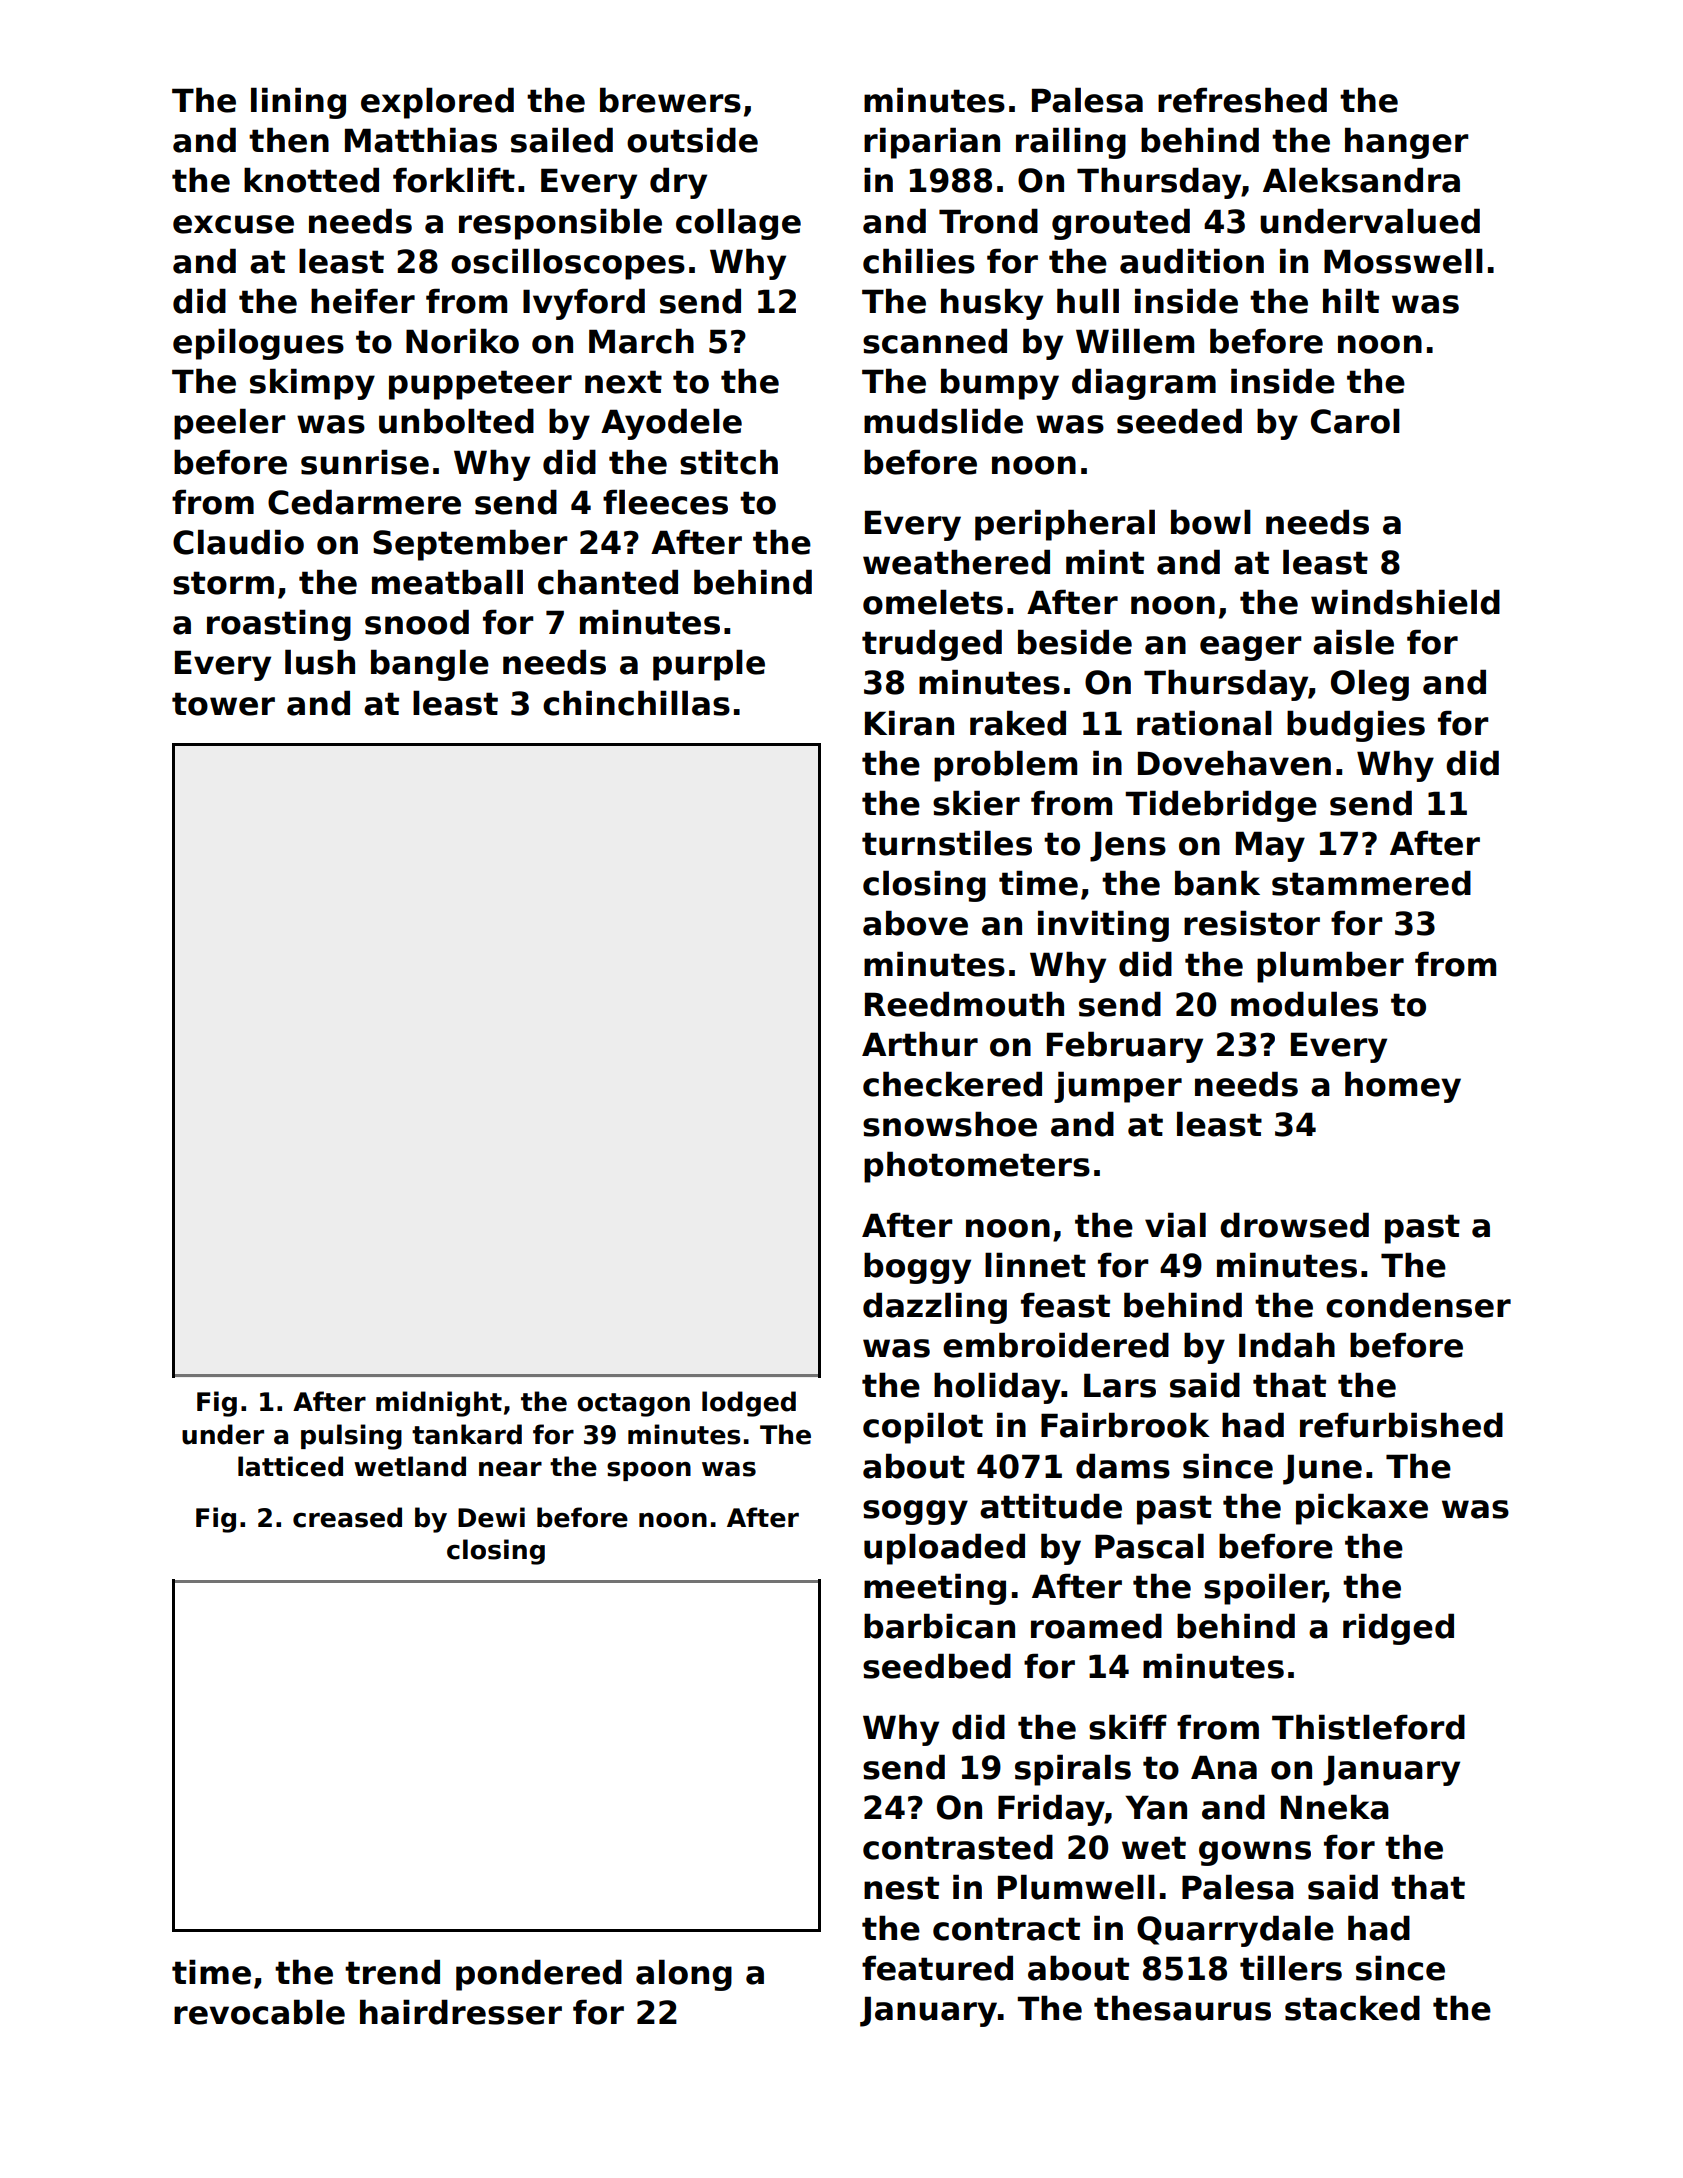  What do you see at coordinates (290, 1466) in the document?
I see `latticed` at bounding box center [290, 1466].
